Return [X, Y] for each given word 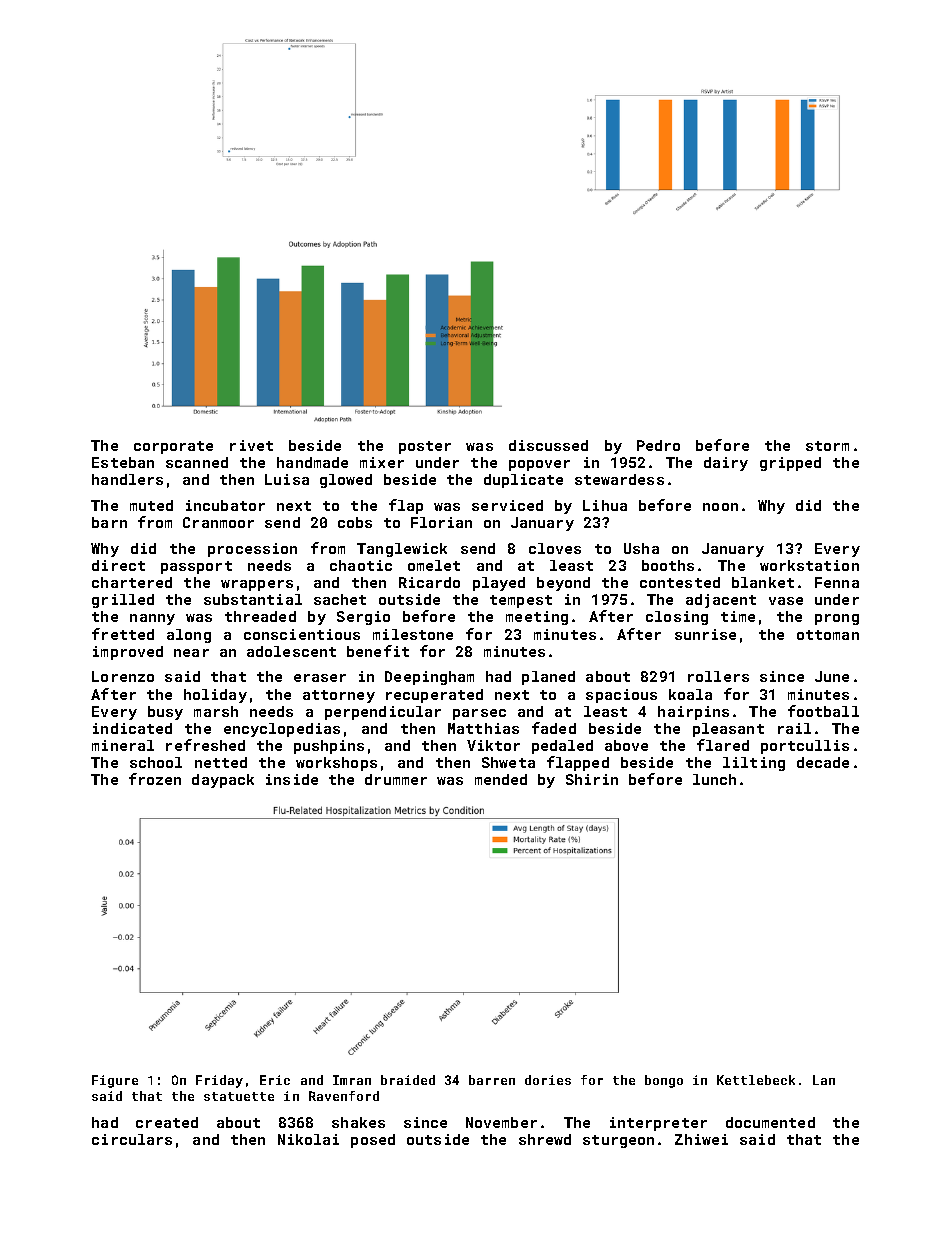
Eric [275, 1080]
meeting [537, 618]
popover [539, 465]
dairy [726, 464]
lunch [714, 779]
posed [373, 1141]
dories [548, 1080]
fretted [123, 634]
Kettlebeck [756, 1080]
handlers [127, 479]
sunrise [705, 634]
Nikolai [308, 1139]
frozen [155, 779]
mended [501, 779]
